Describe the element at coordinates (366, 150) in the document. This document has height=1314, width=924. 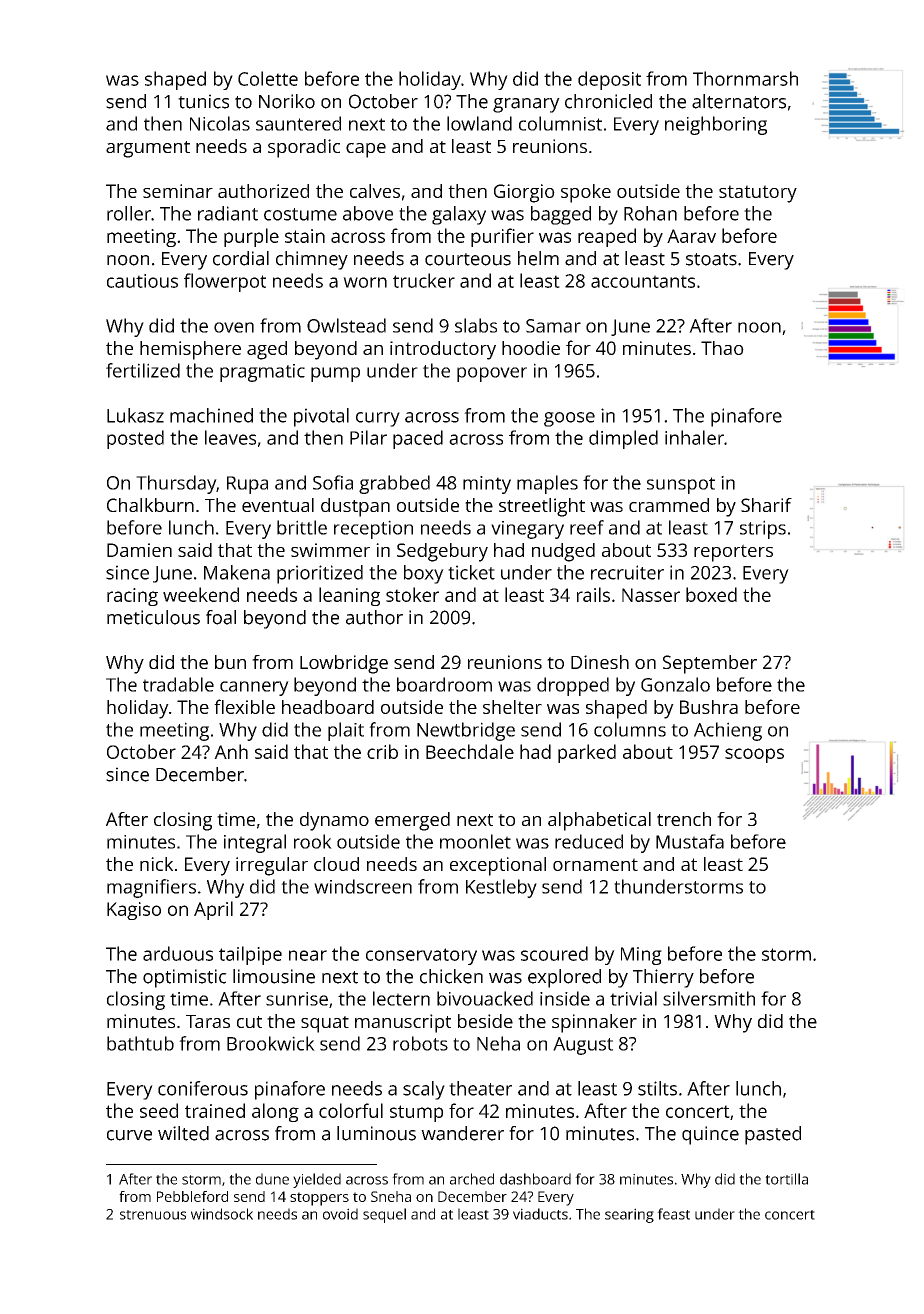
I see `cape` at that location.
